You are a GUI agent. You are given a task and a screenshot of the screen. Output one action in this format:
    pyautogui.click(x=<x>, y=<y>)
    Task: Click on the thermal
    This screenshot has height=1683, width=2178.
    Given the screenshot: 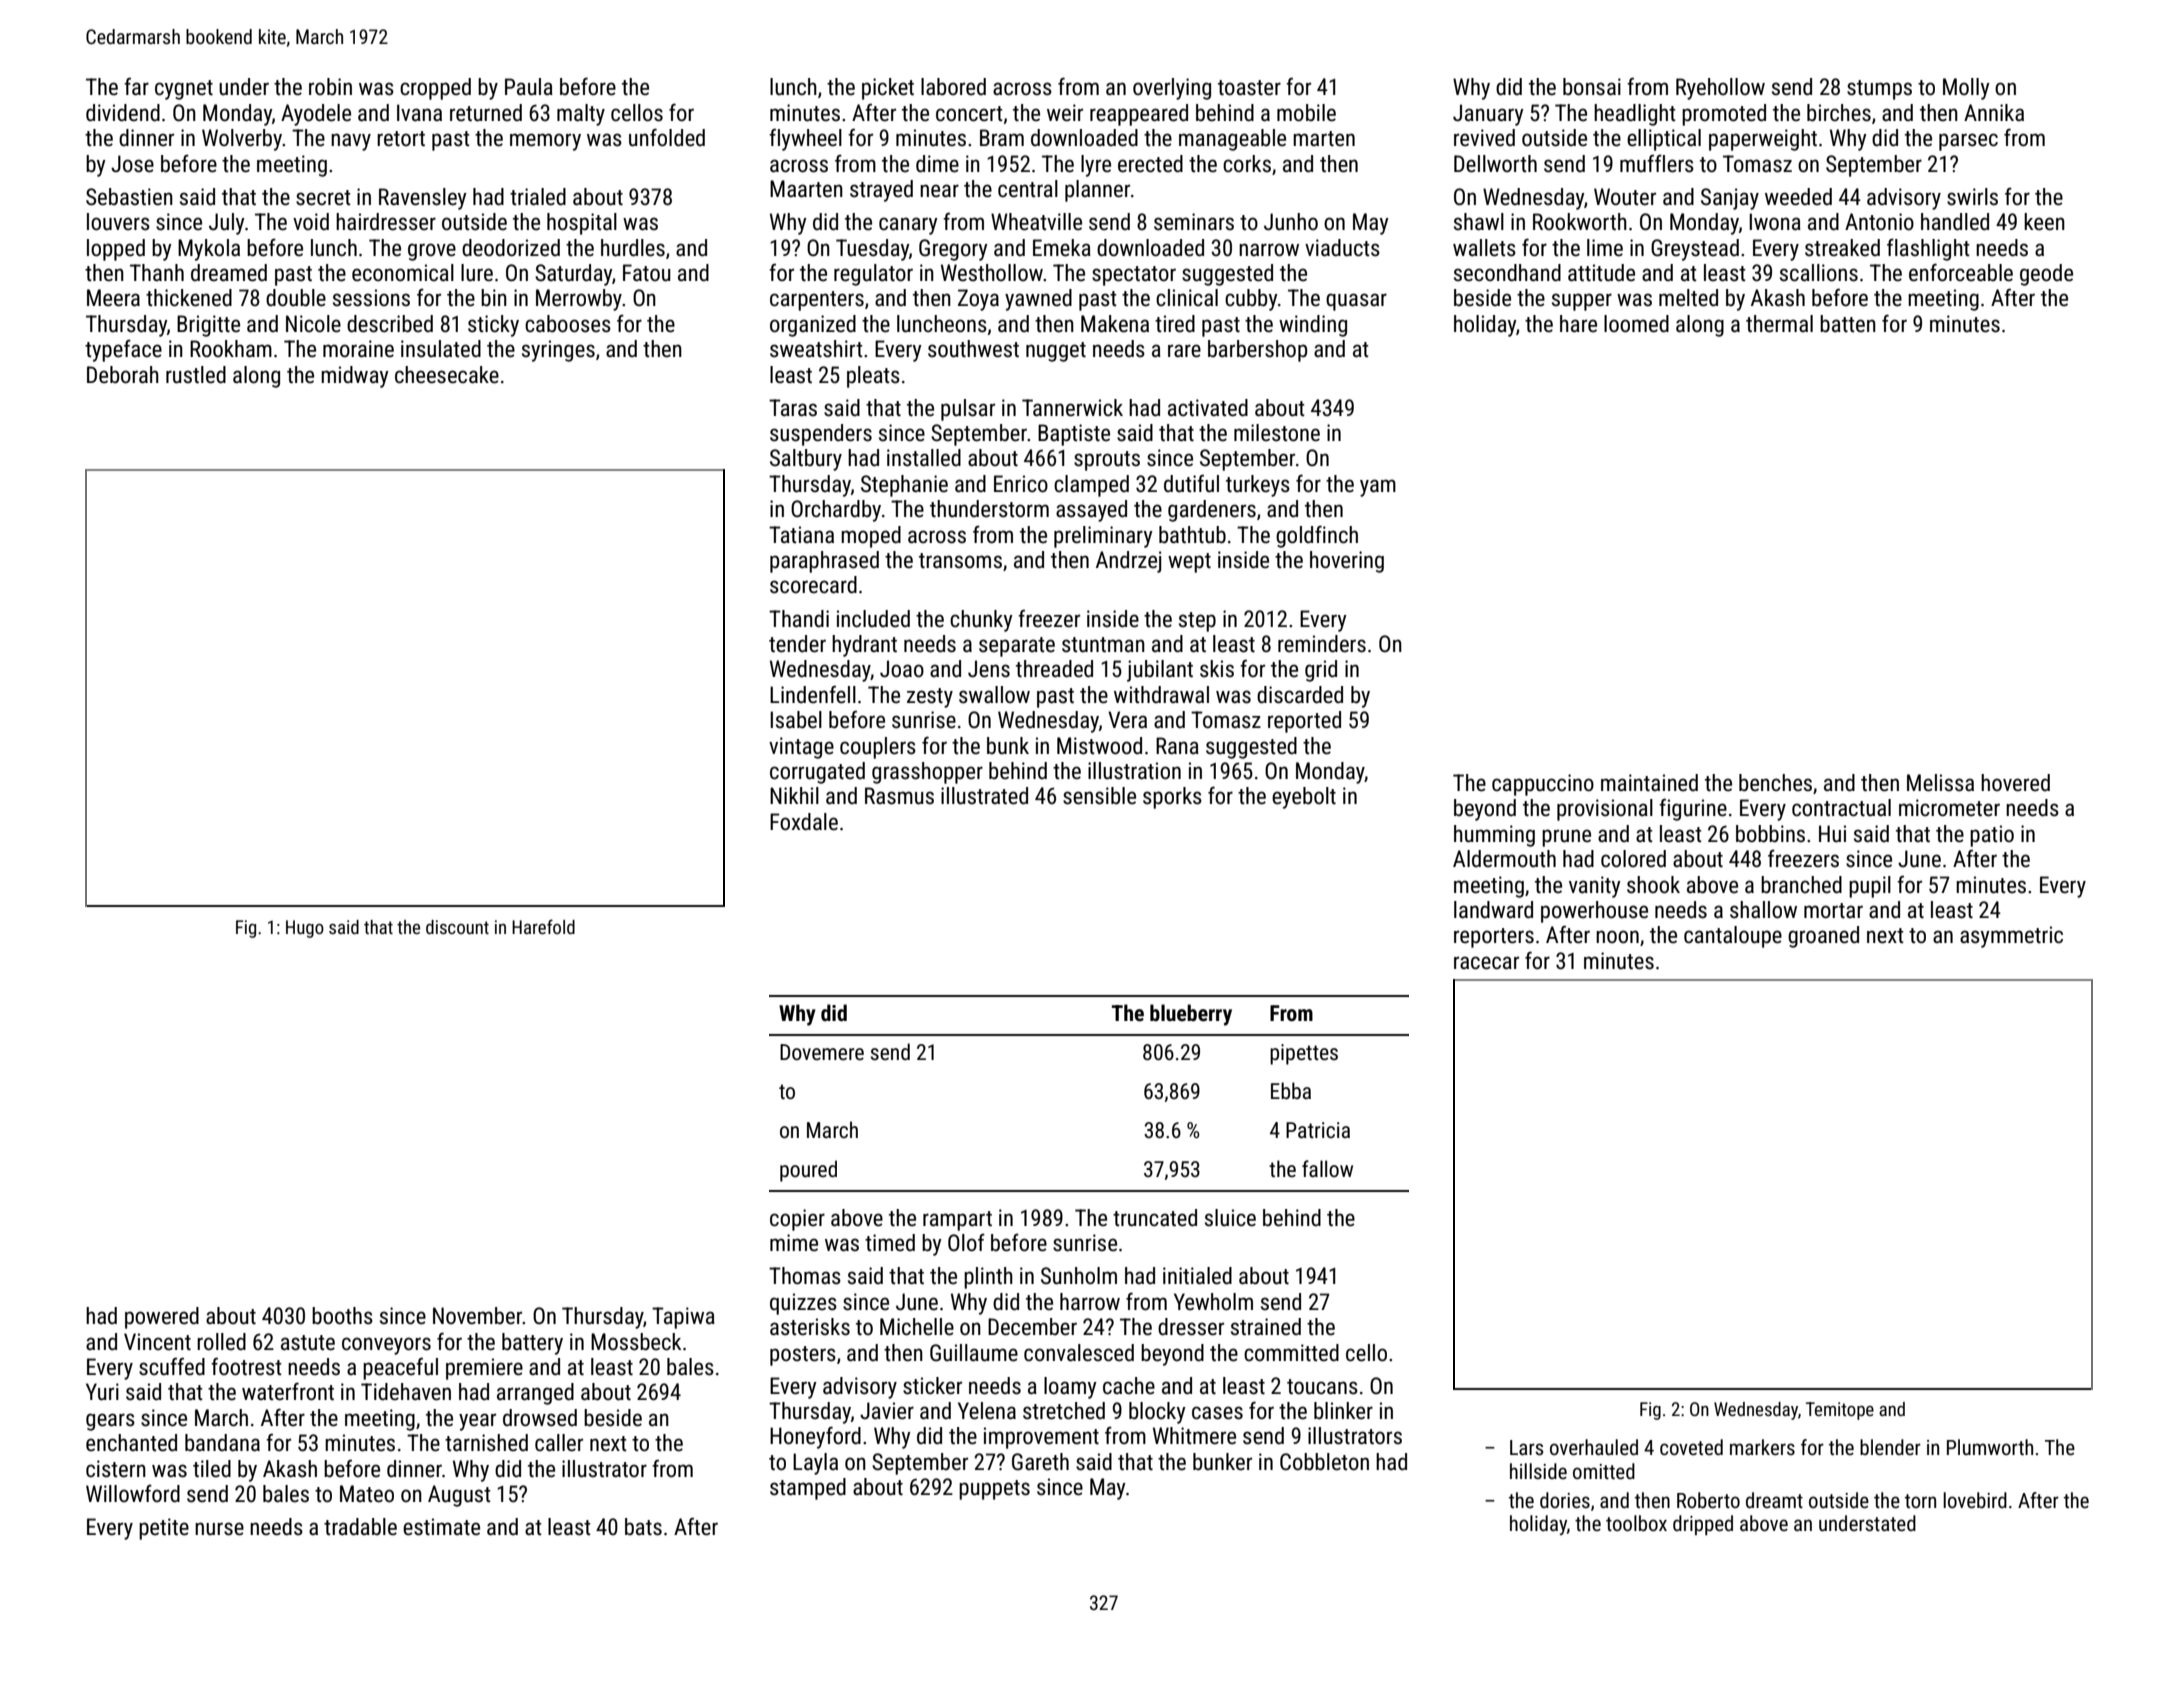 What is the action you would take?
    pyautogui.click(x=1779, y=324)
